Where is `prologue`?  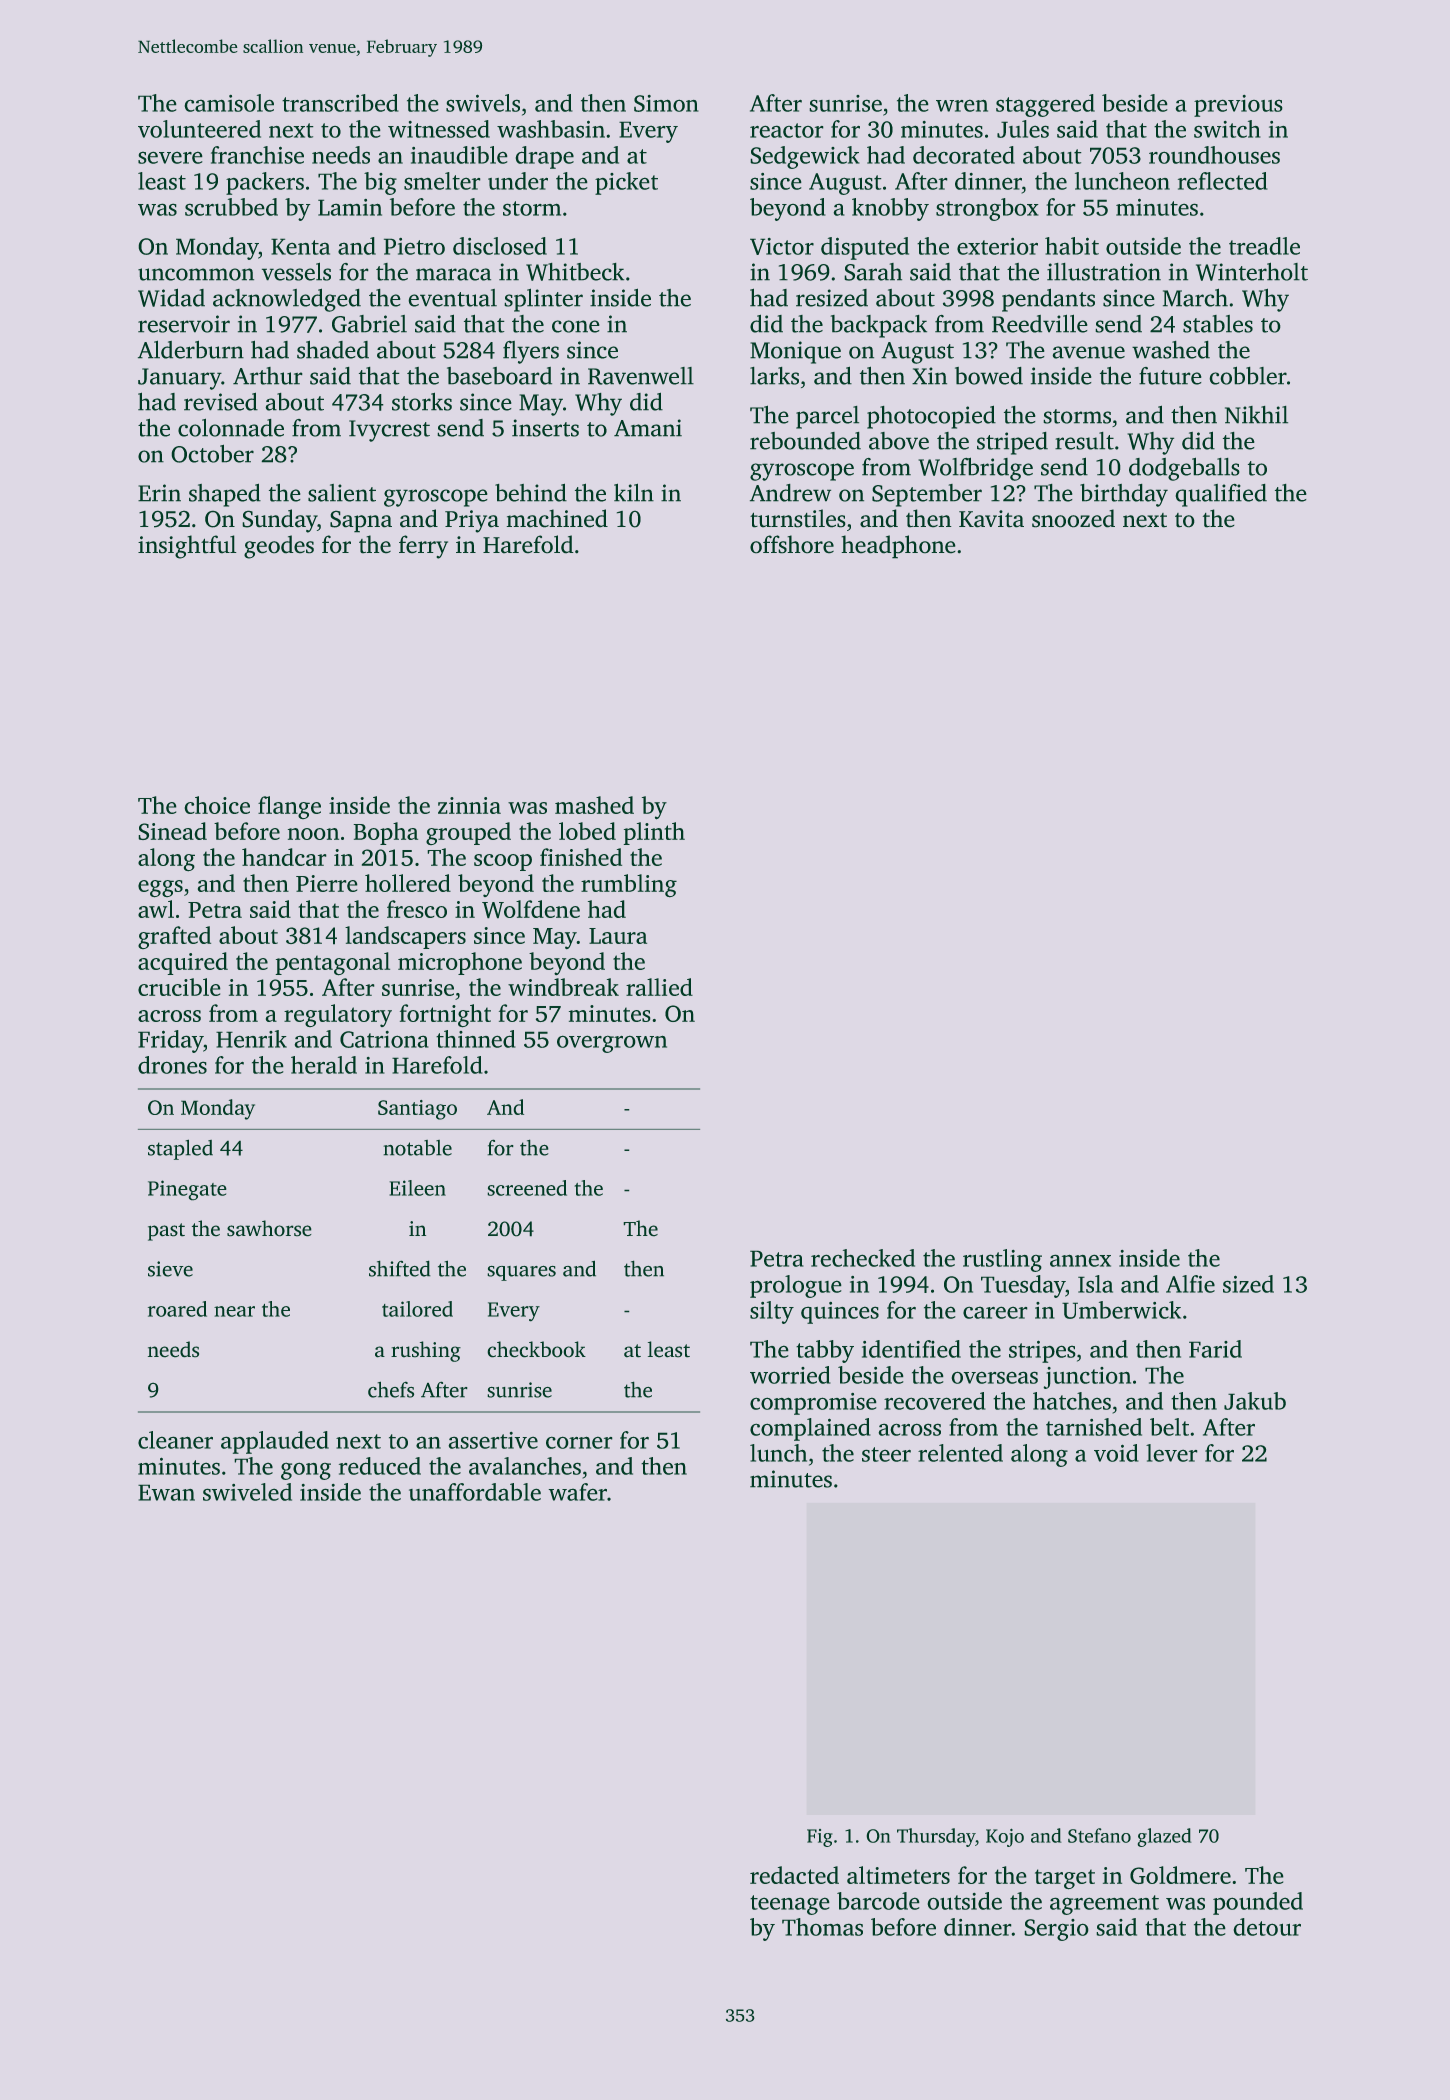 prologue is located at coordinates (796, 1286).
